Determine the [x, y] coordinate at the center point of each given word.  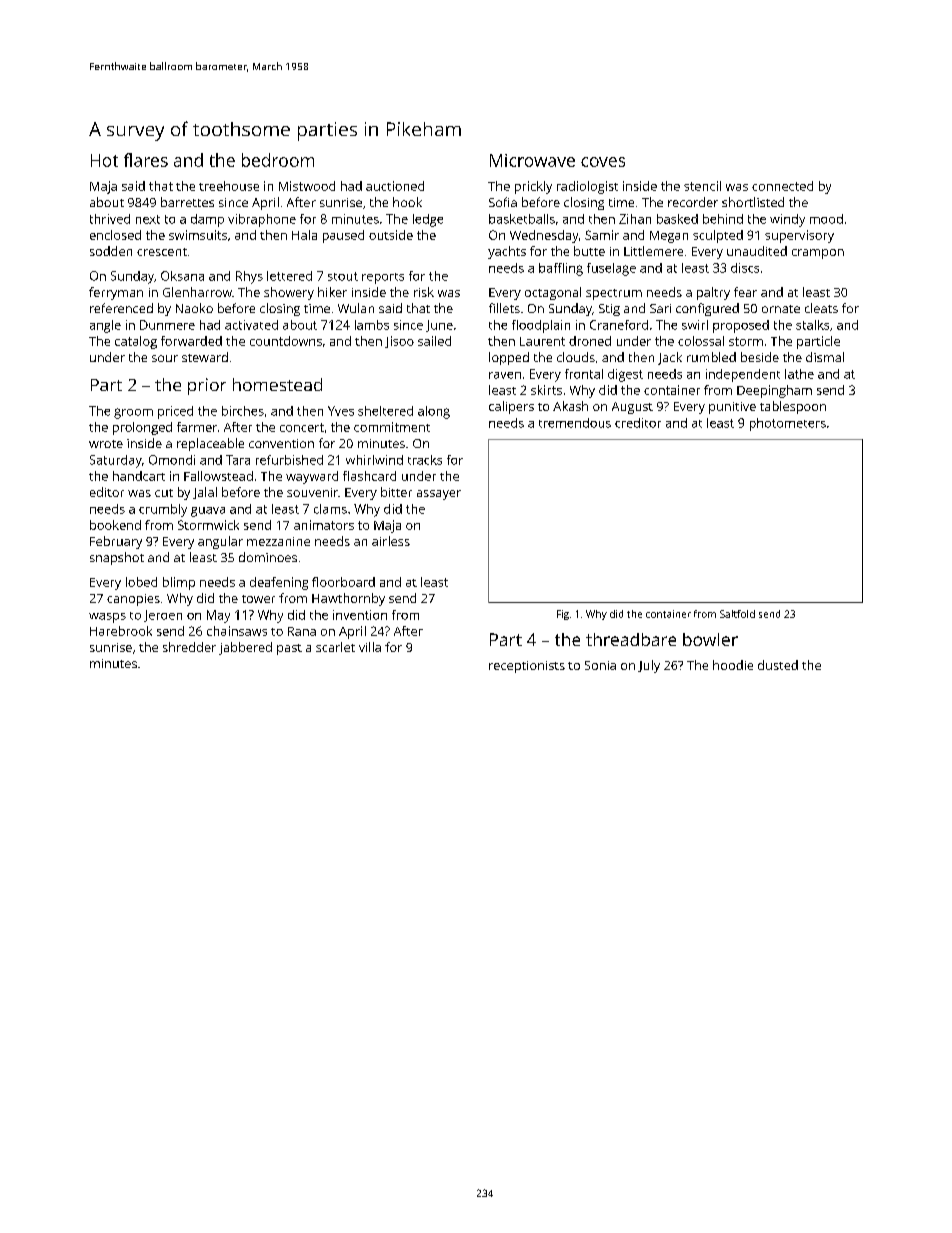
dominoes [268, 557]
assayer [439, 495]
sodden [111, 251]
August [632, 408]
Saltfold [737, 614]
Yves [341, 411]
